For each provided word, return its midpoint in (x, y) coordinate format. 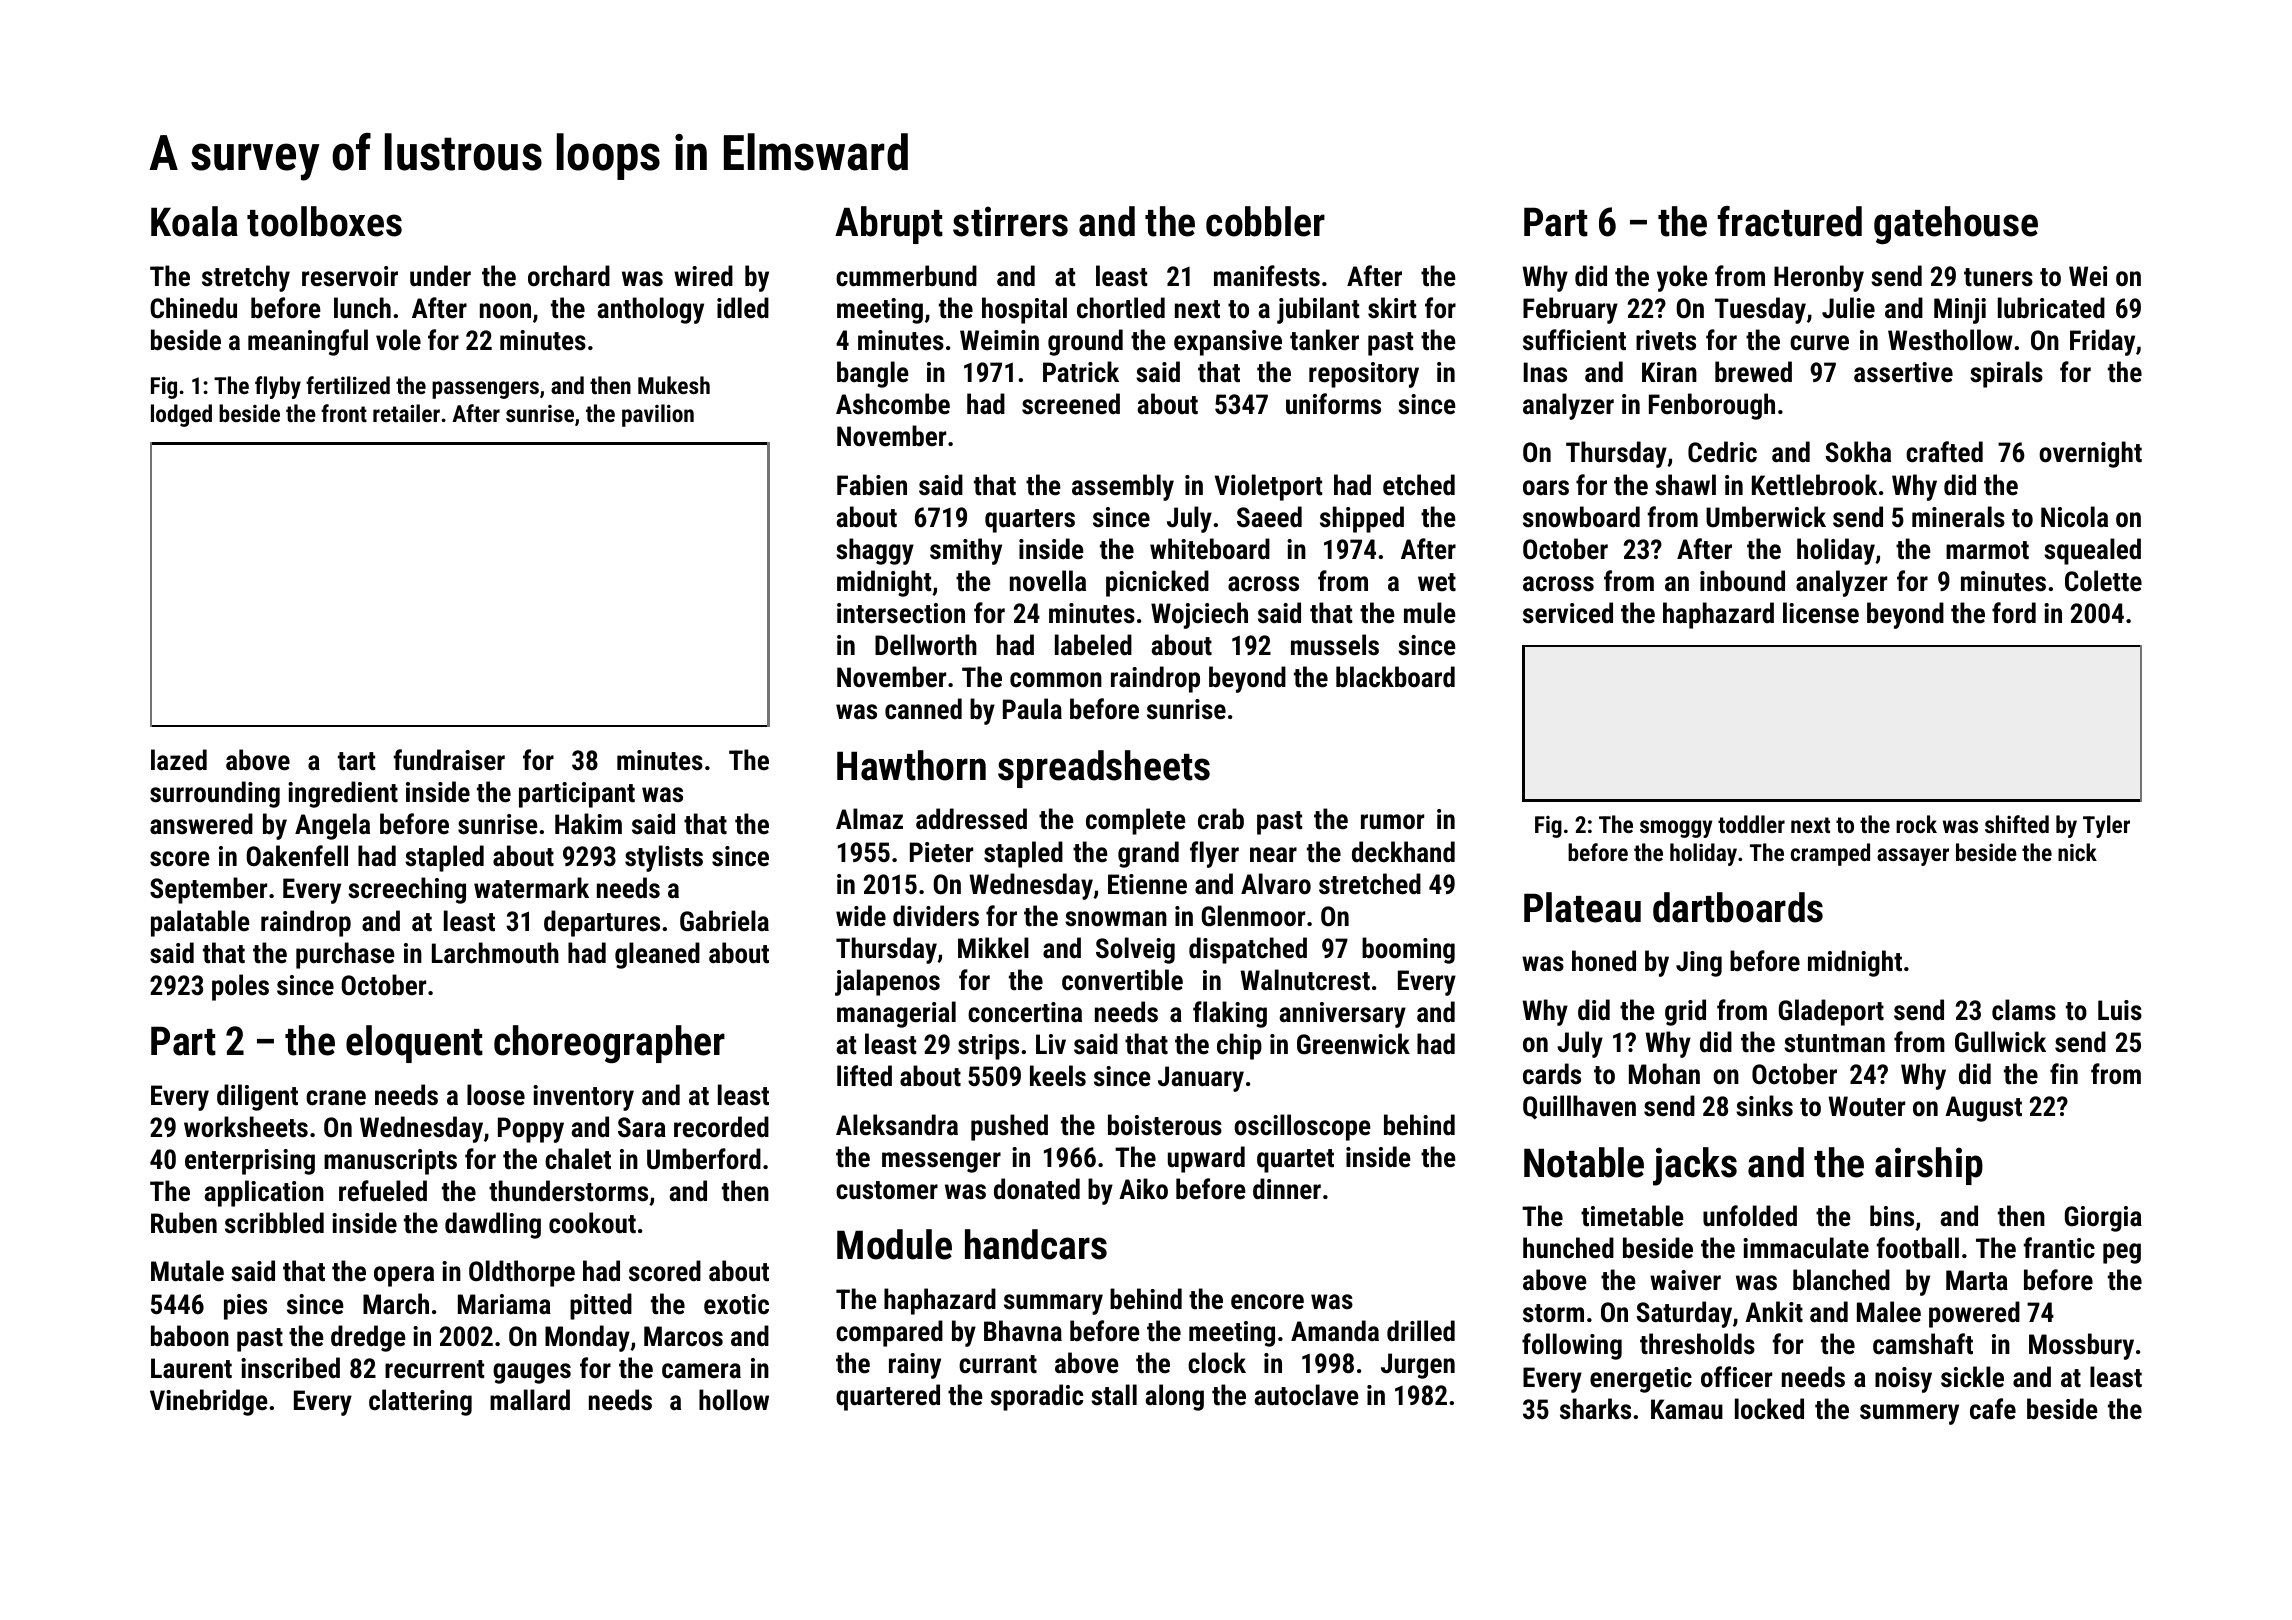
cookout (592, 1223)
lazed (179, 760)
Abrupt (889, 225)
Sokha (1858, 452)
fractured (1789, 221)
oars (1546, 488)
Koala (194, 221)
